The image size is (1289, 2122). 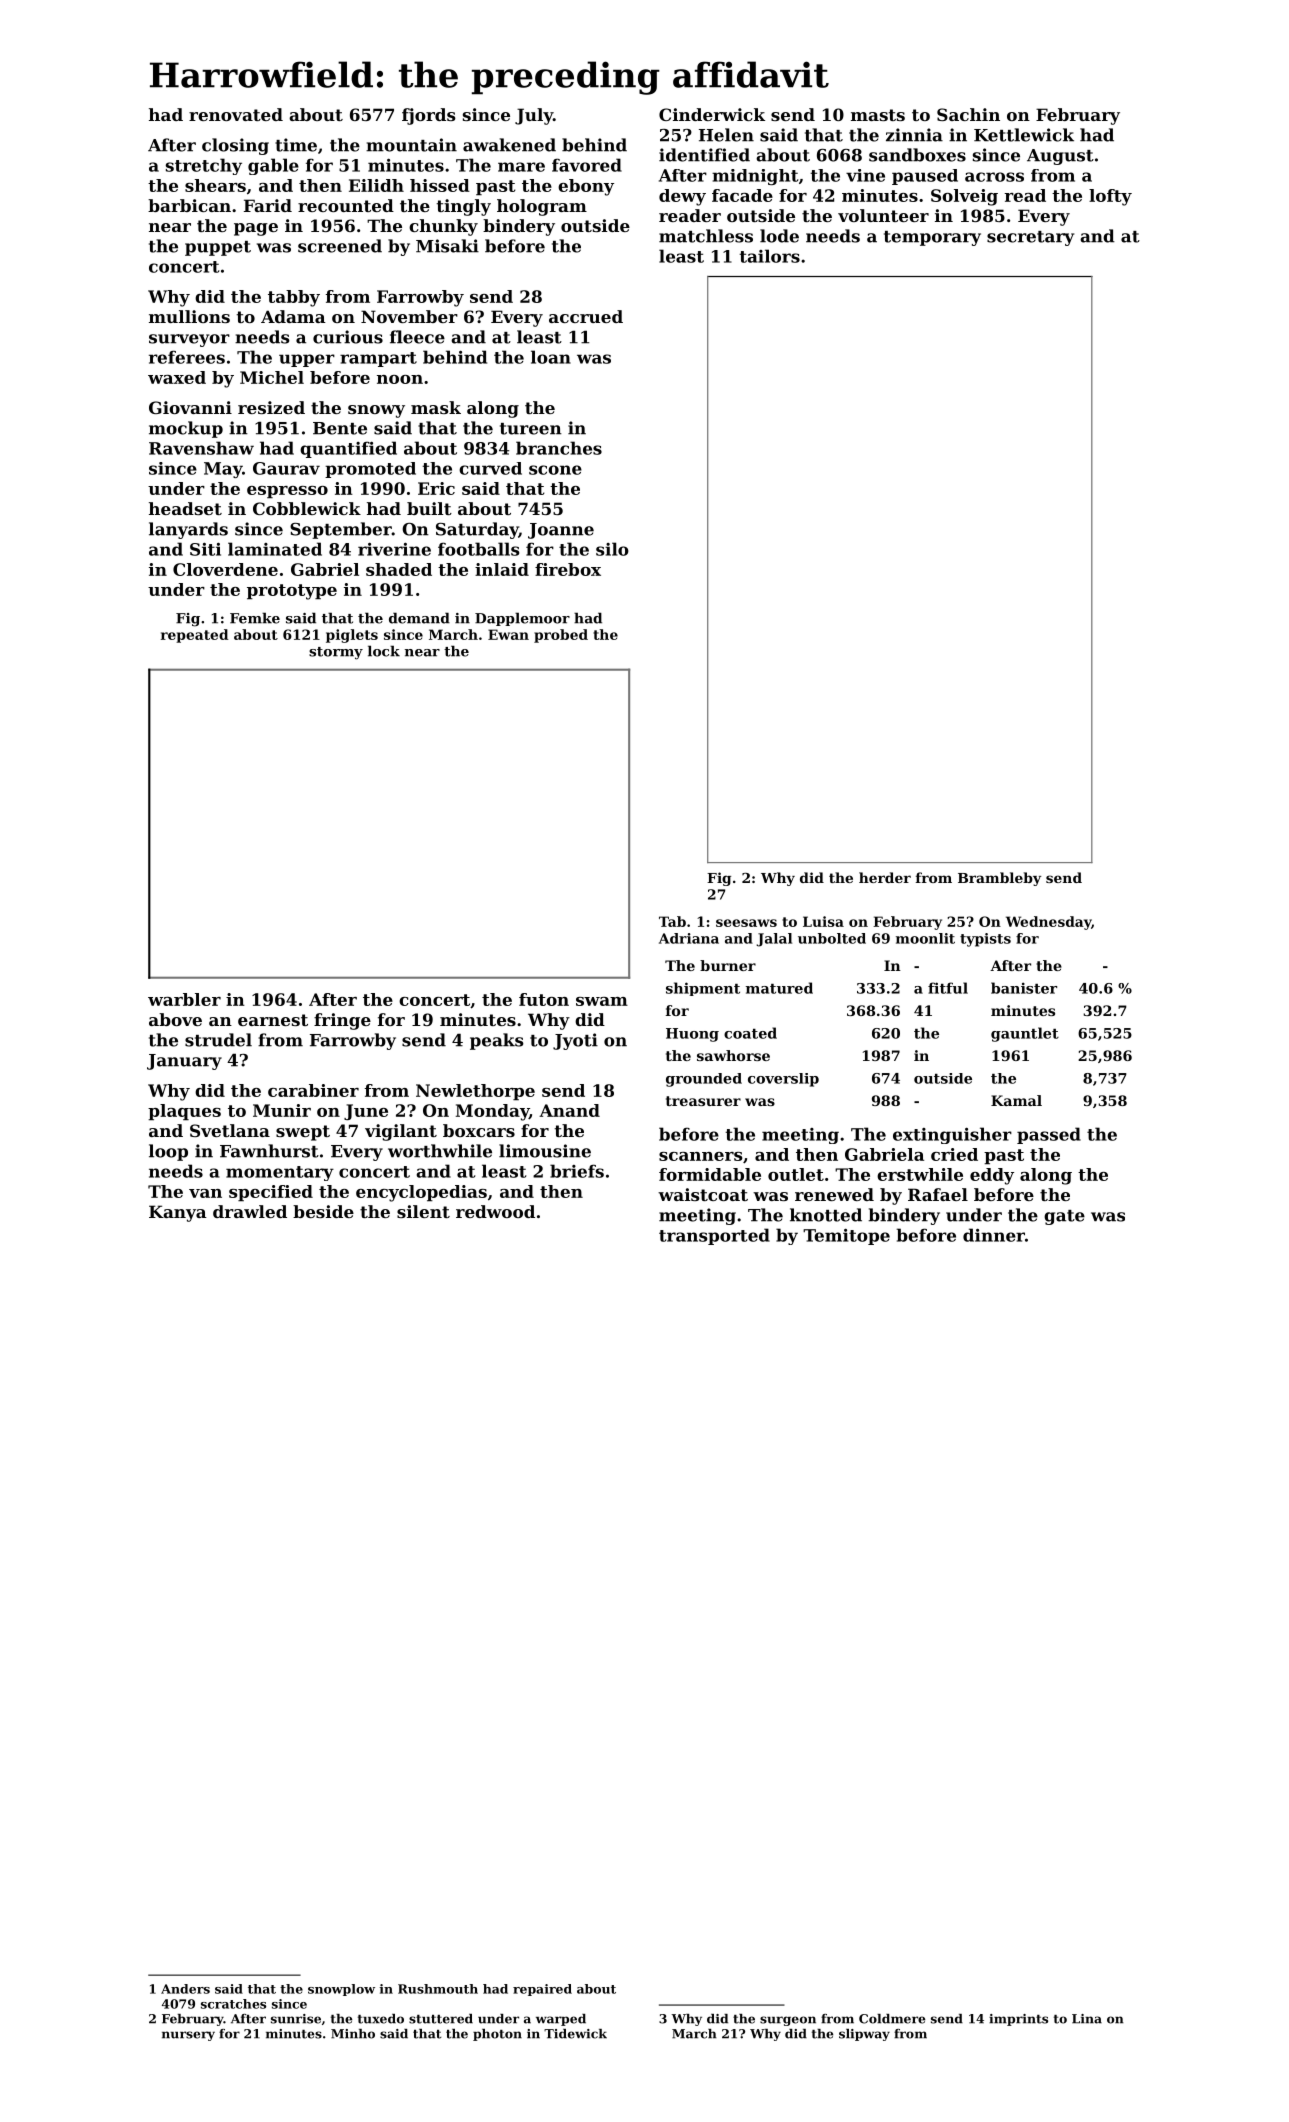 What do you see at coordinates (400, 379) in the screenshot?
I see `noon` at bounding box center [400, 379].
